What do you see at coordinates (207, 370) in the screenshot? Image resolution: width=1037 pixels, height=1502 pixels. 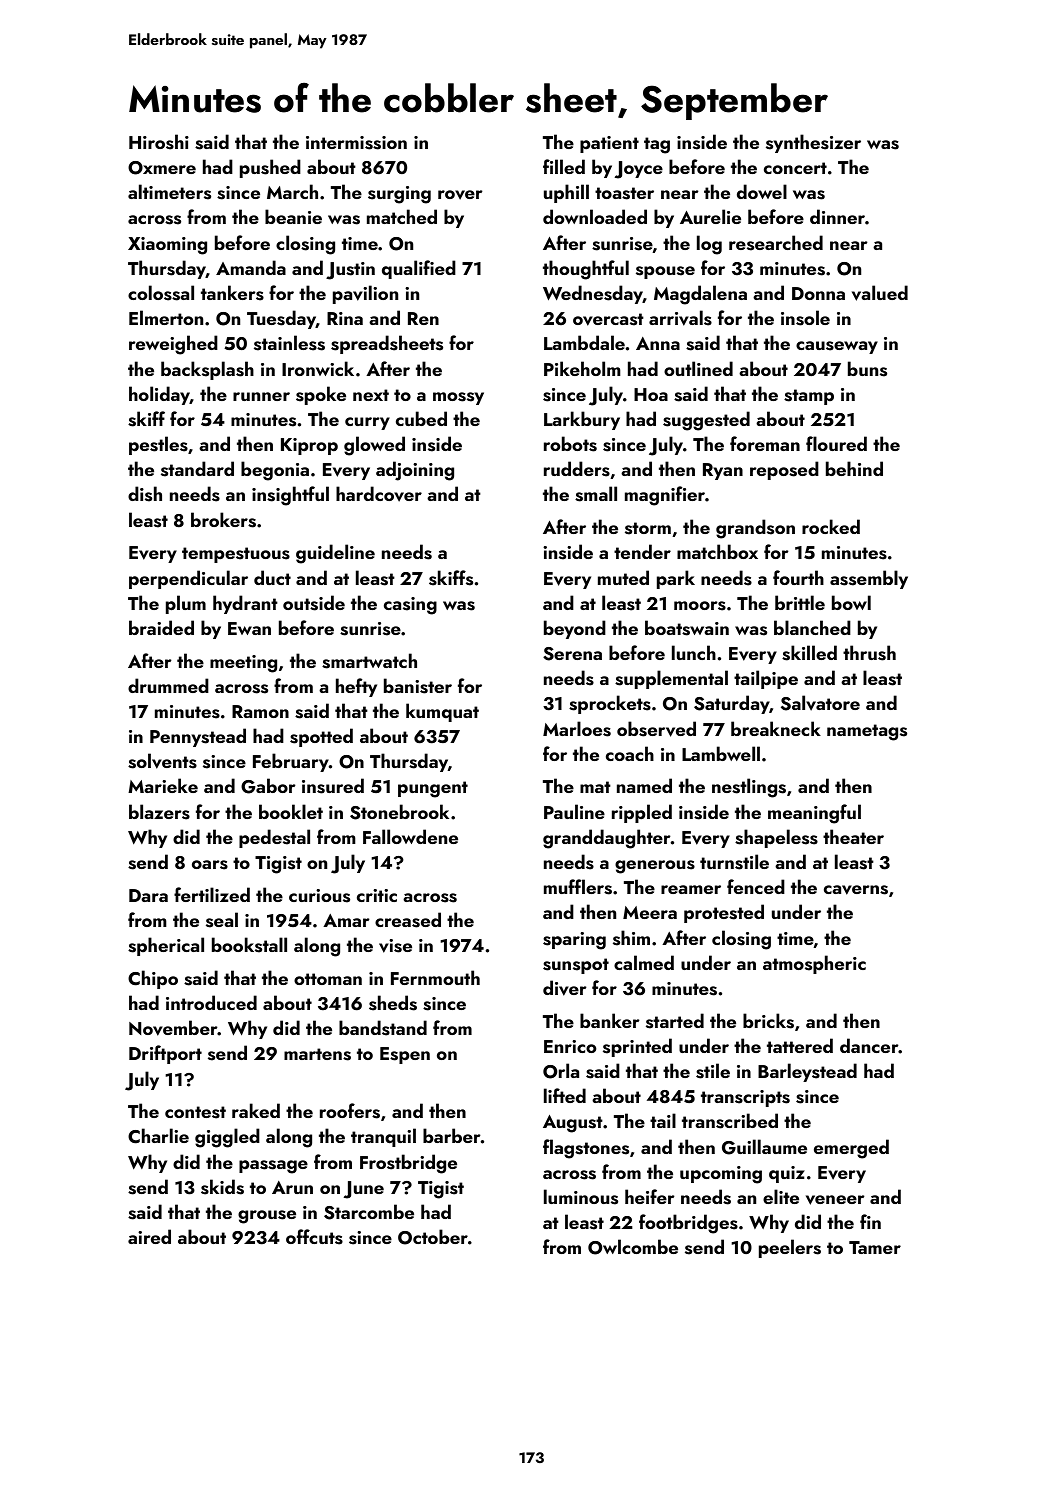 I see `backsplash` at bounding box center [207, 370].
